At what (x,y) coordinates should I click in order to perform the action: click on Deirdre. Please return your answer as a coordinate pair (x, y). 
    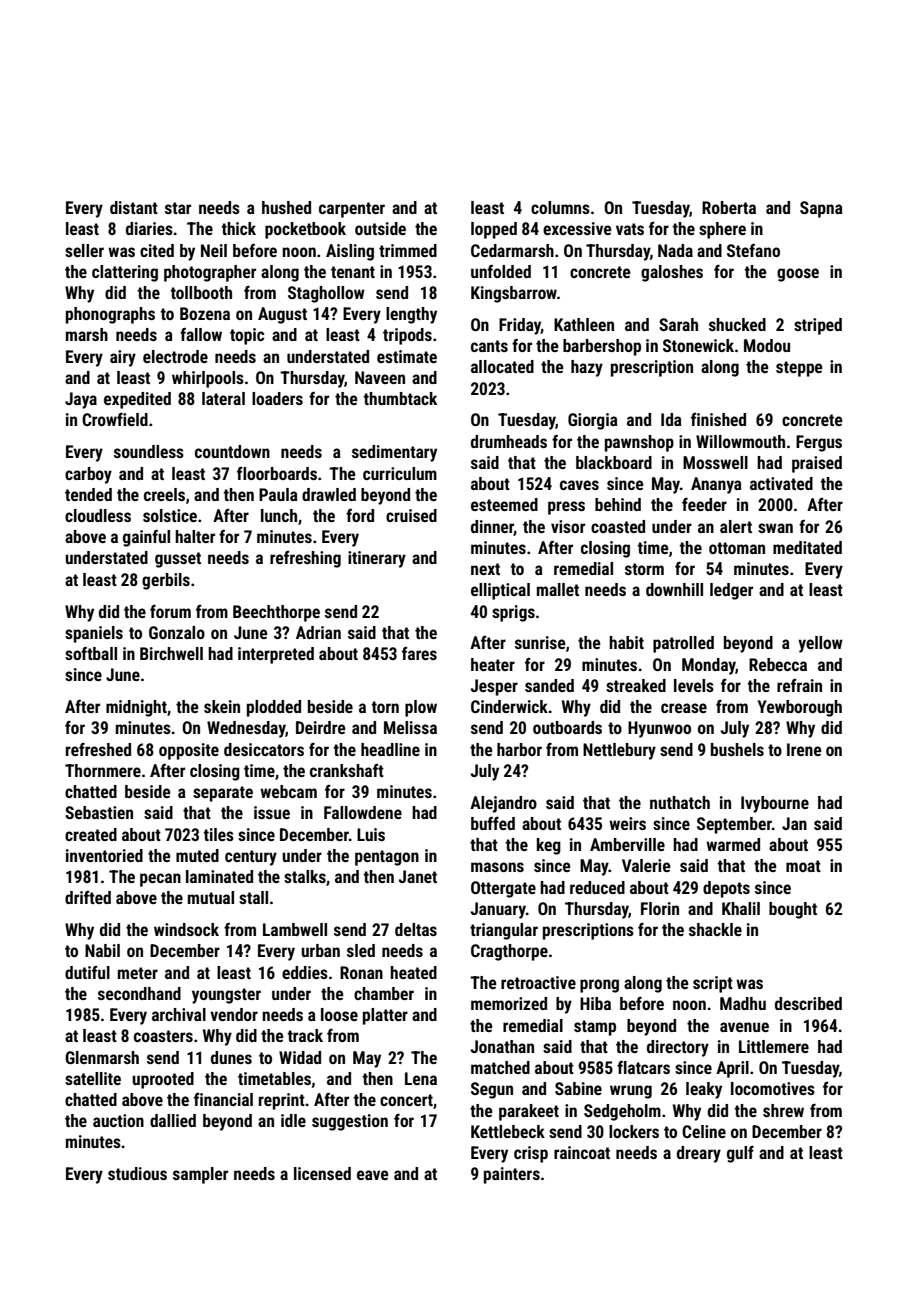
    Looking at the image, I should click on (321, 727).
